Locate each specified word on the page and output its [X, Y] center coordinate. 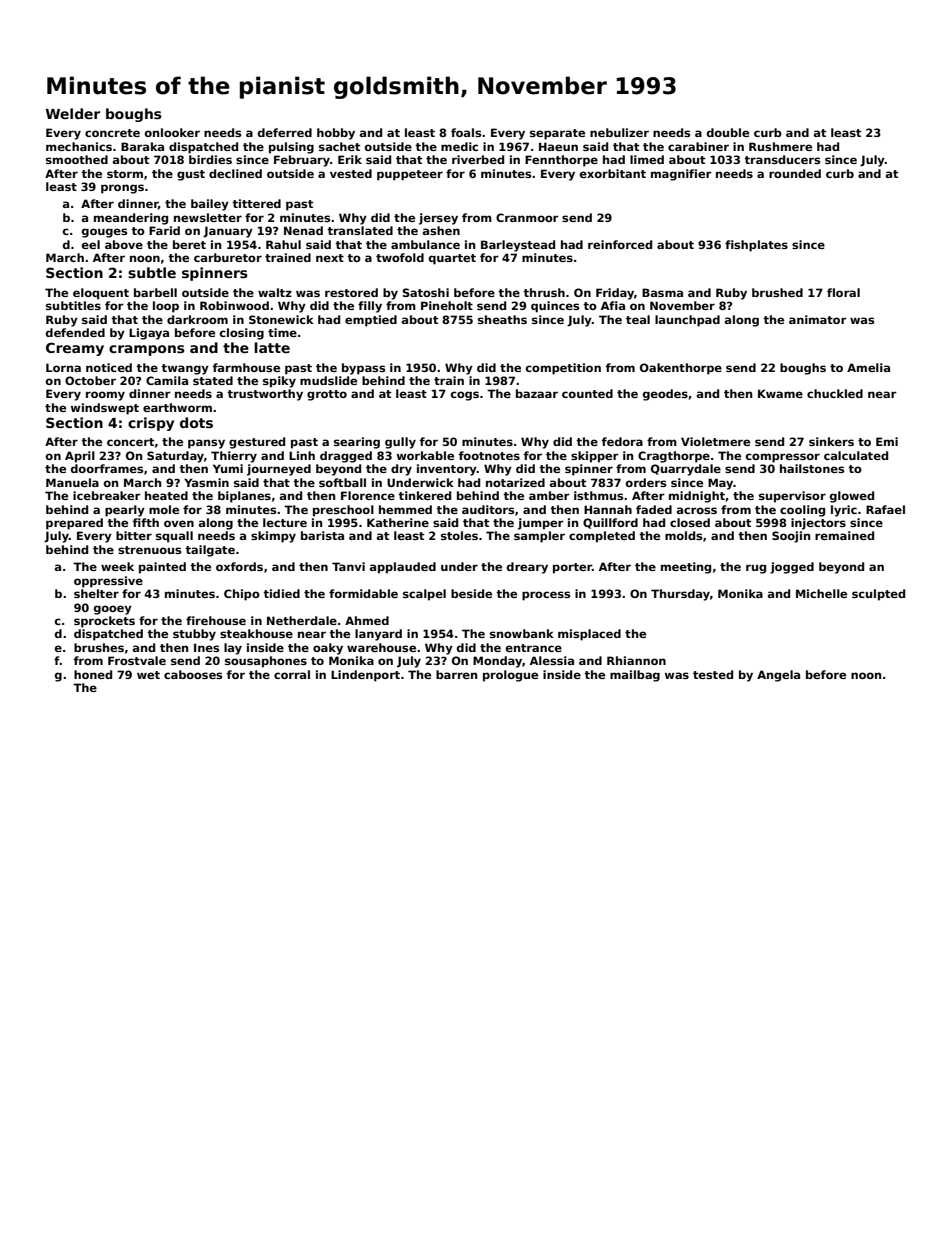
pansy [206, 444]
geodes [665, 395]
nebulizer [619, 132]
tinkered [424, 495]
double [728, 132]
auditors [488, 509]
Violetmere [715, 441]
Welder [73, 113]
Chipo [242, 595]
